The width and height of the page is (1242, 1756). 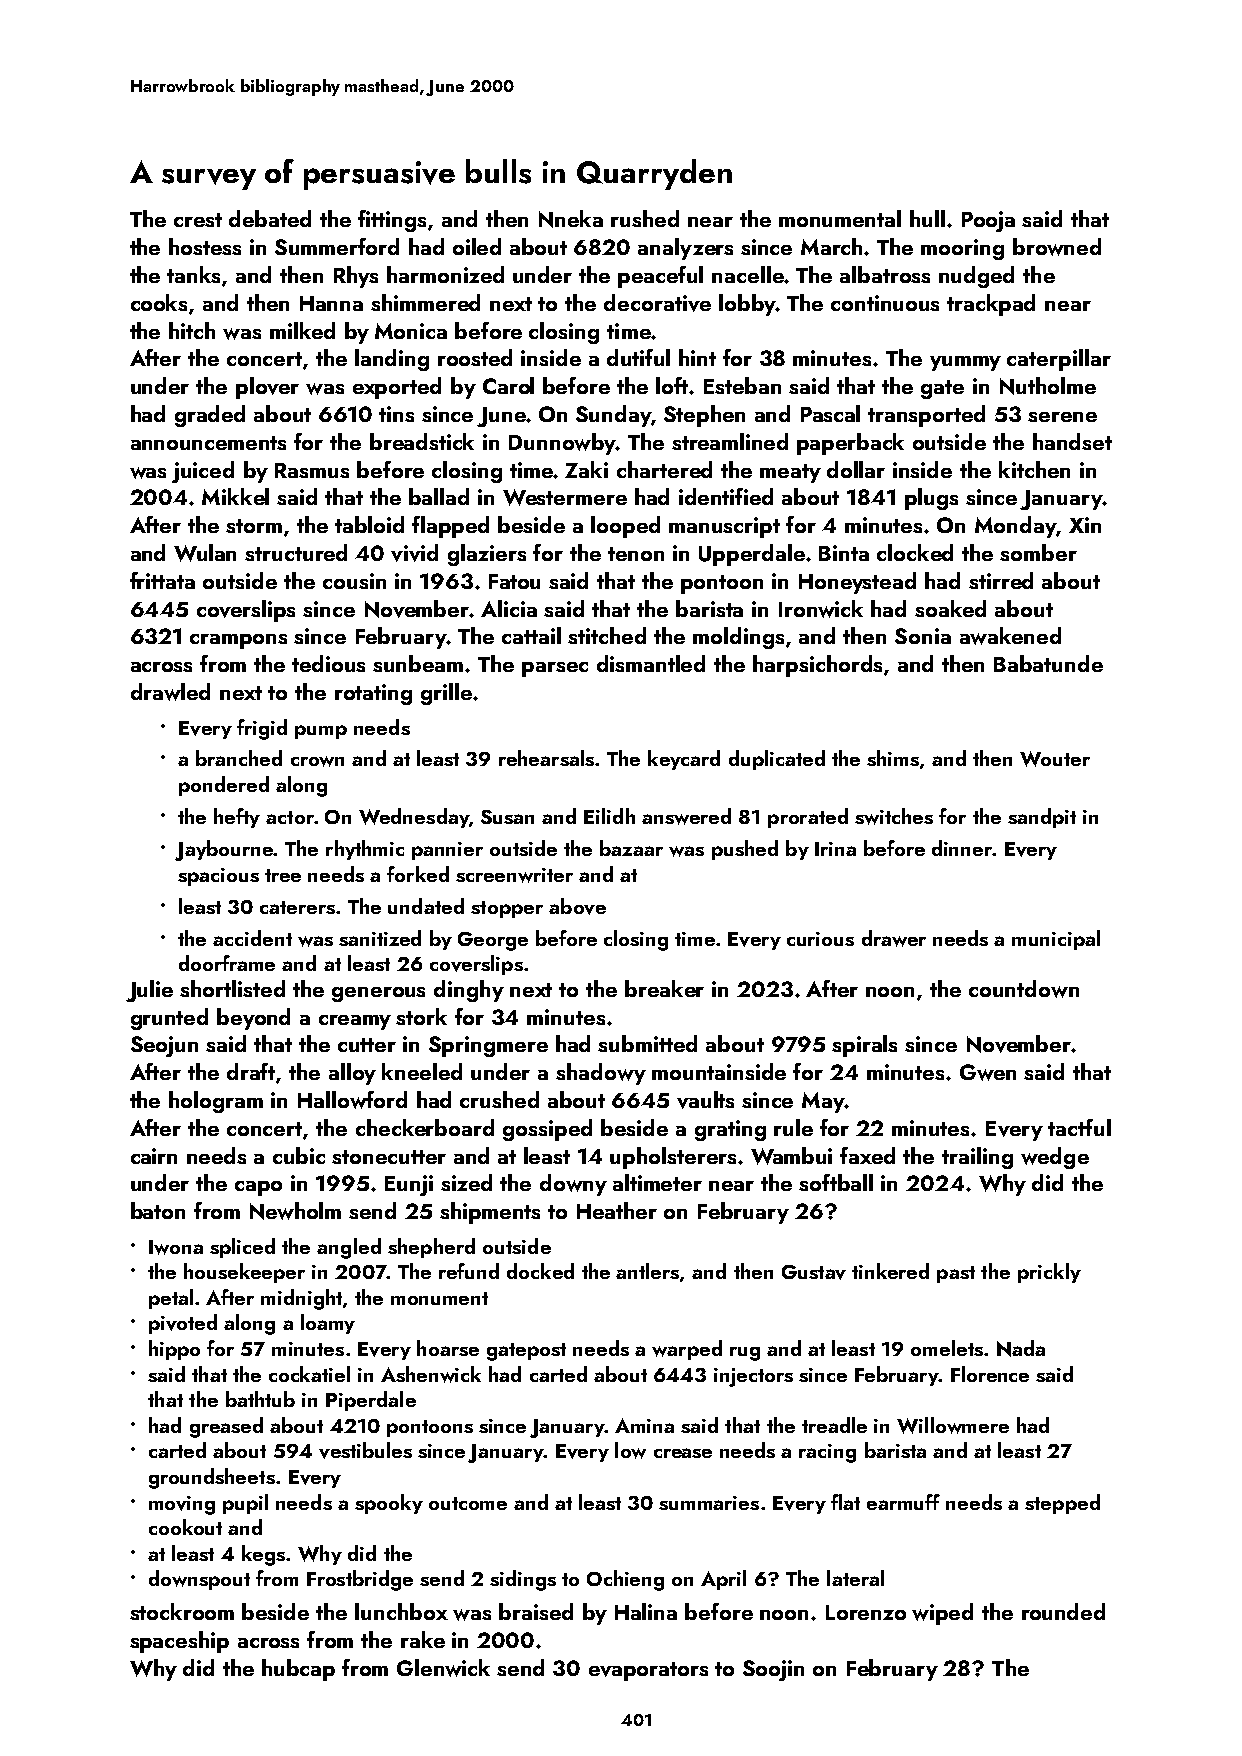 I want to click on evaporators, so click(x=648, y=1671).
